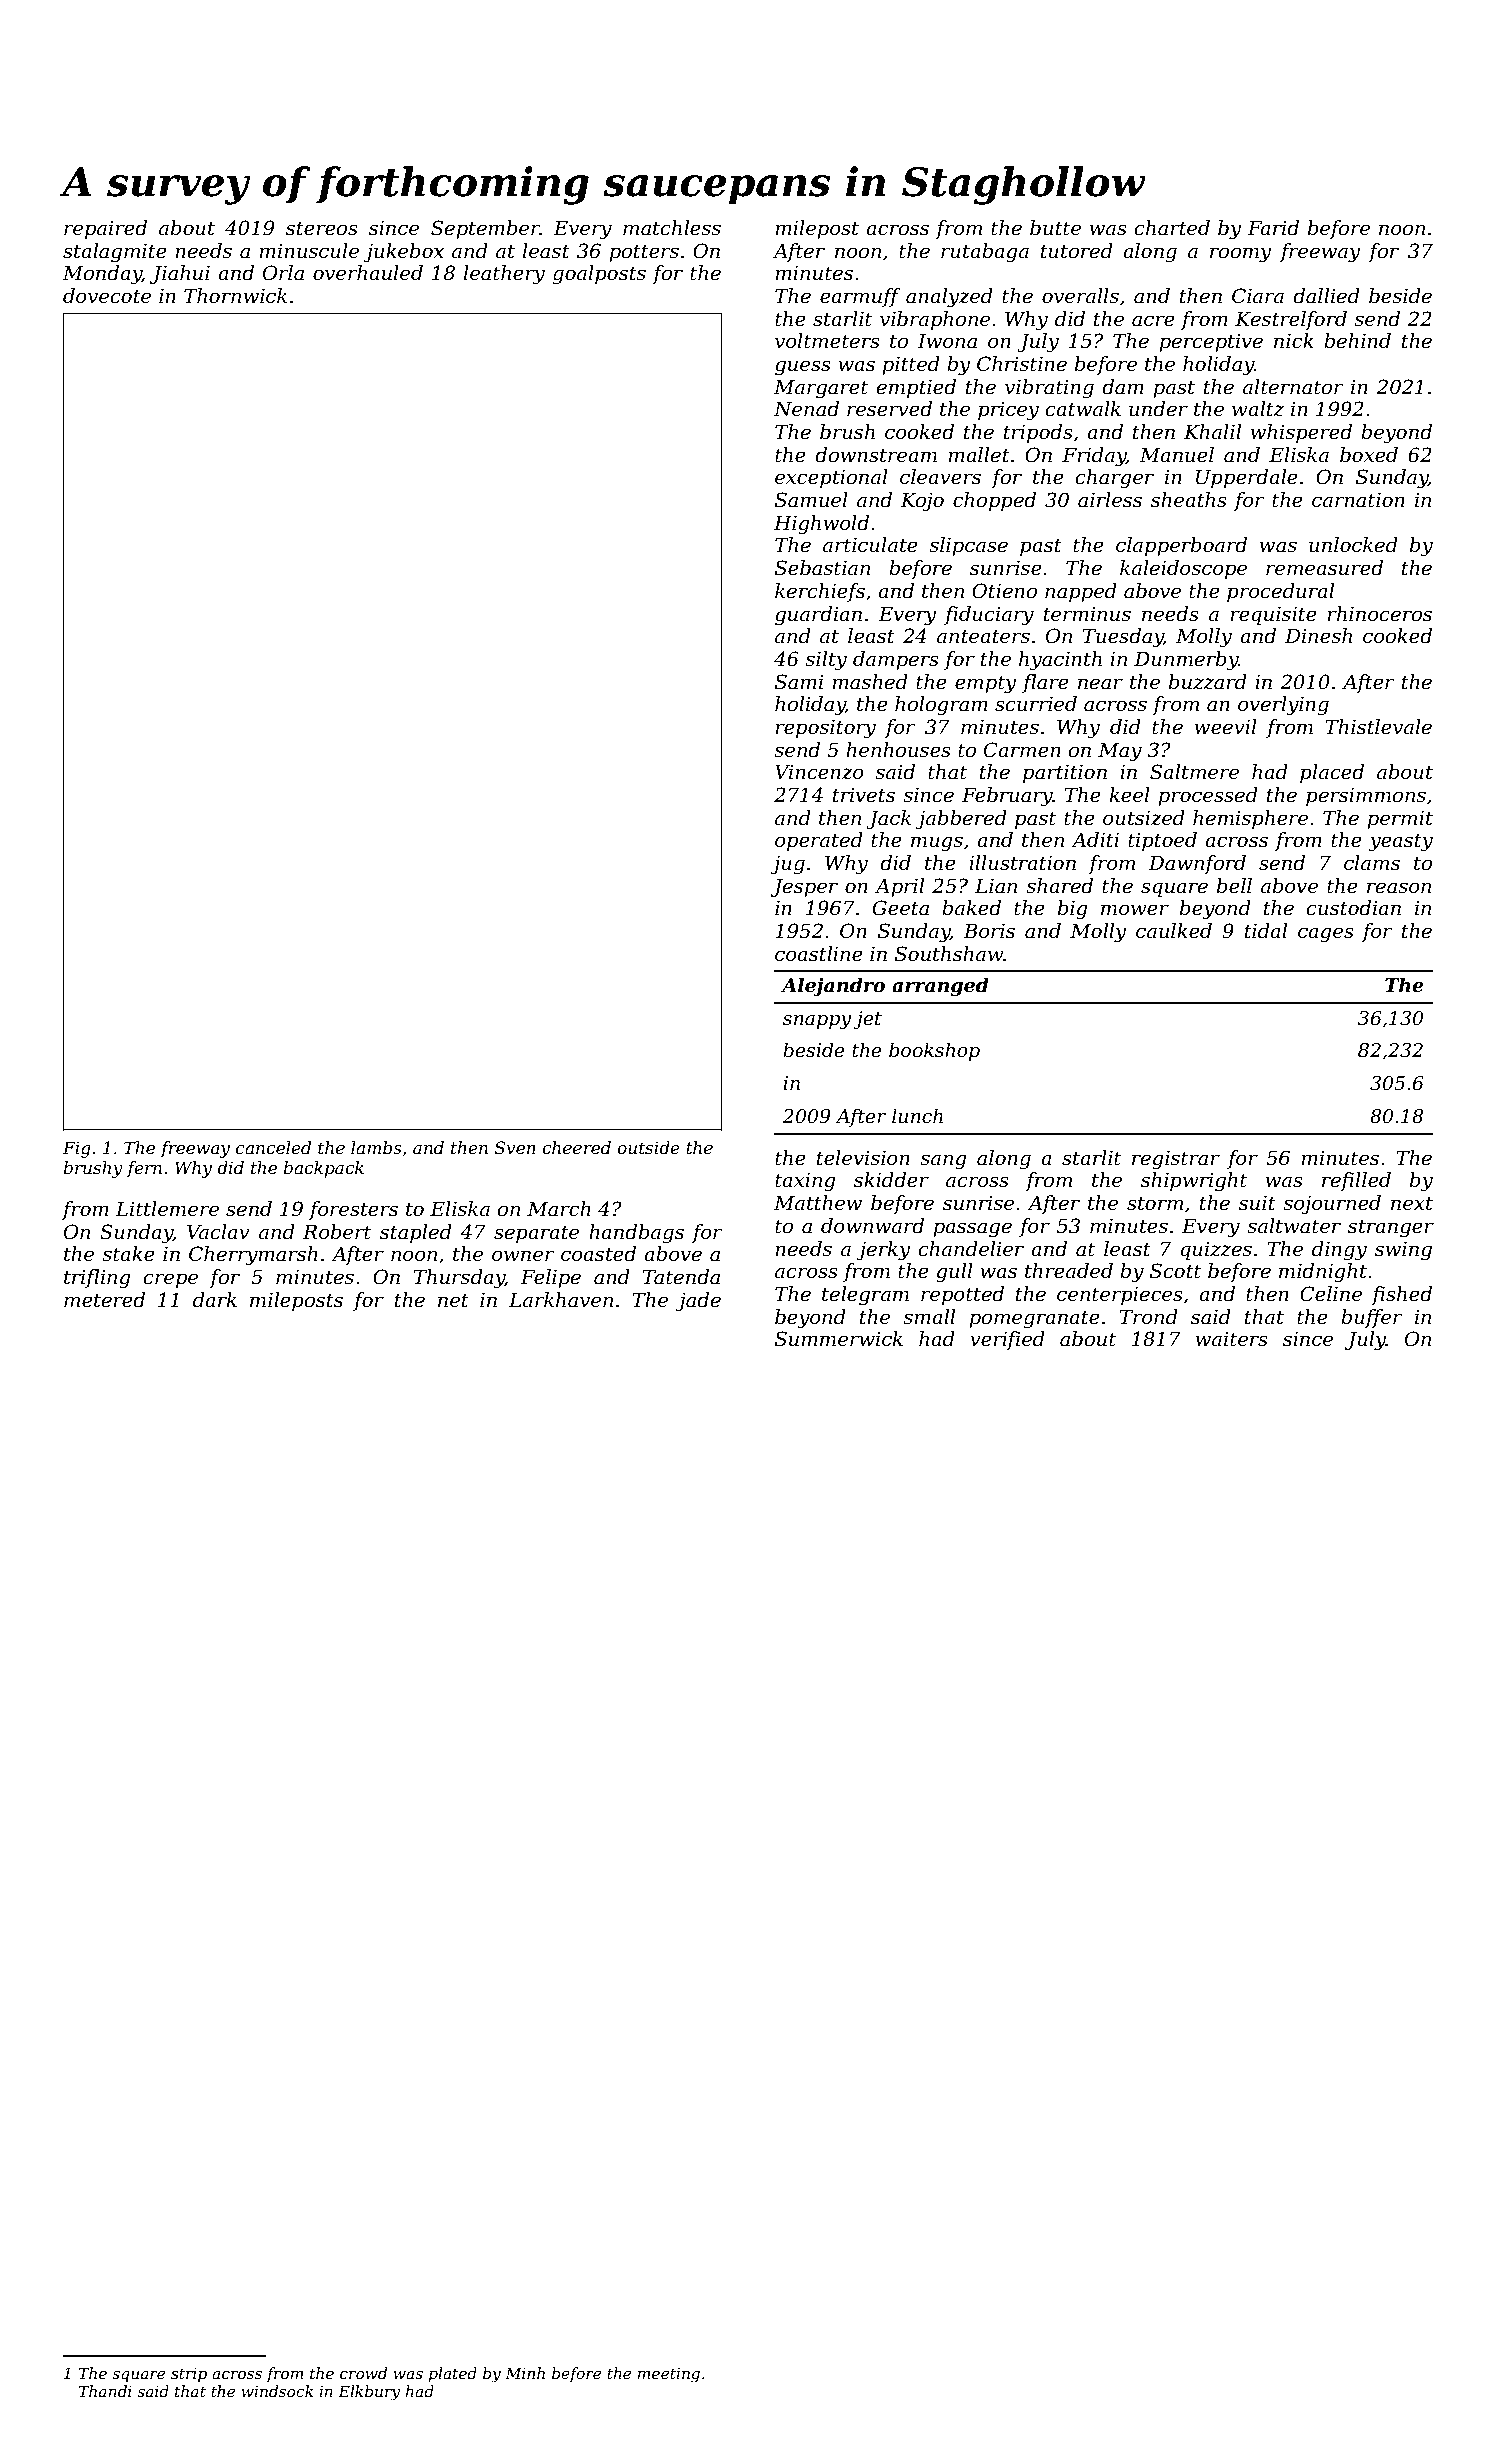  I want to click on dark, so click(215, 1300).
